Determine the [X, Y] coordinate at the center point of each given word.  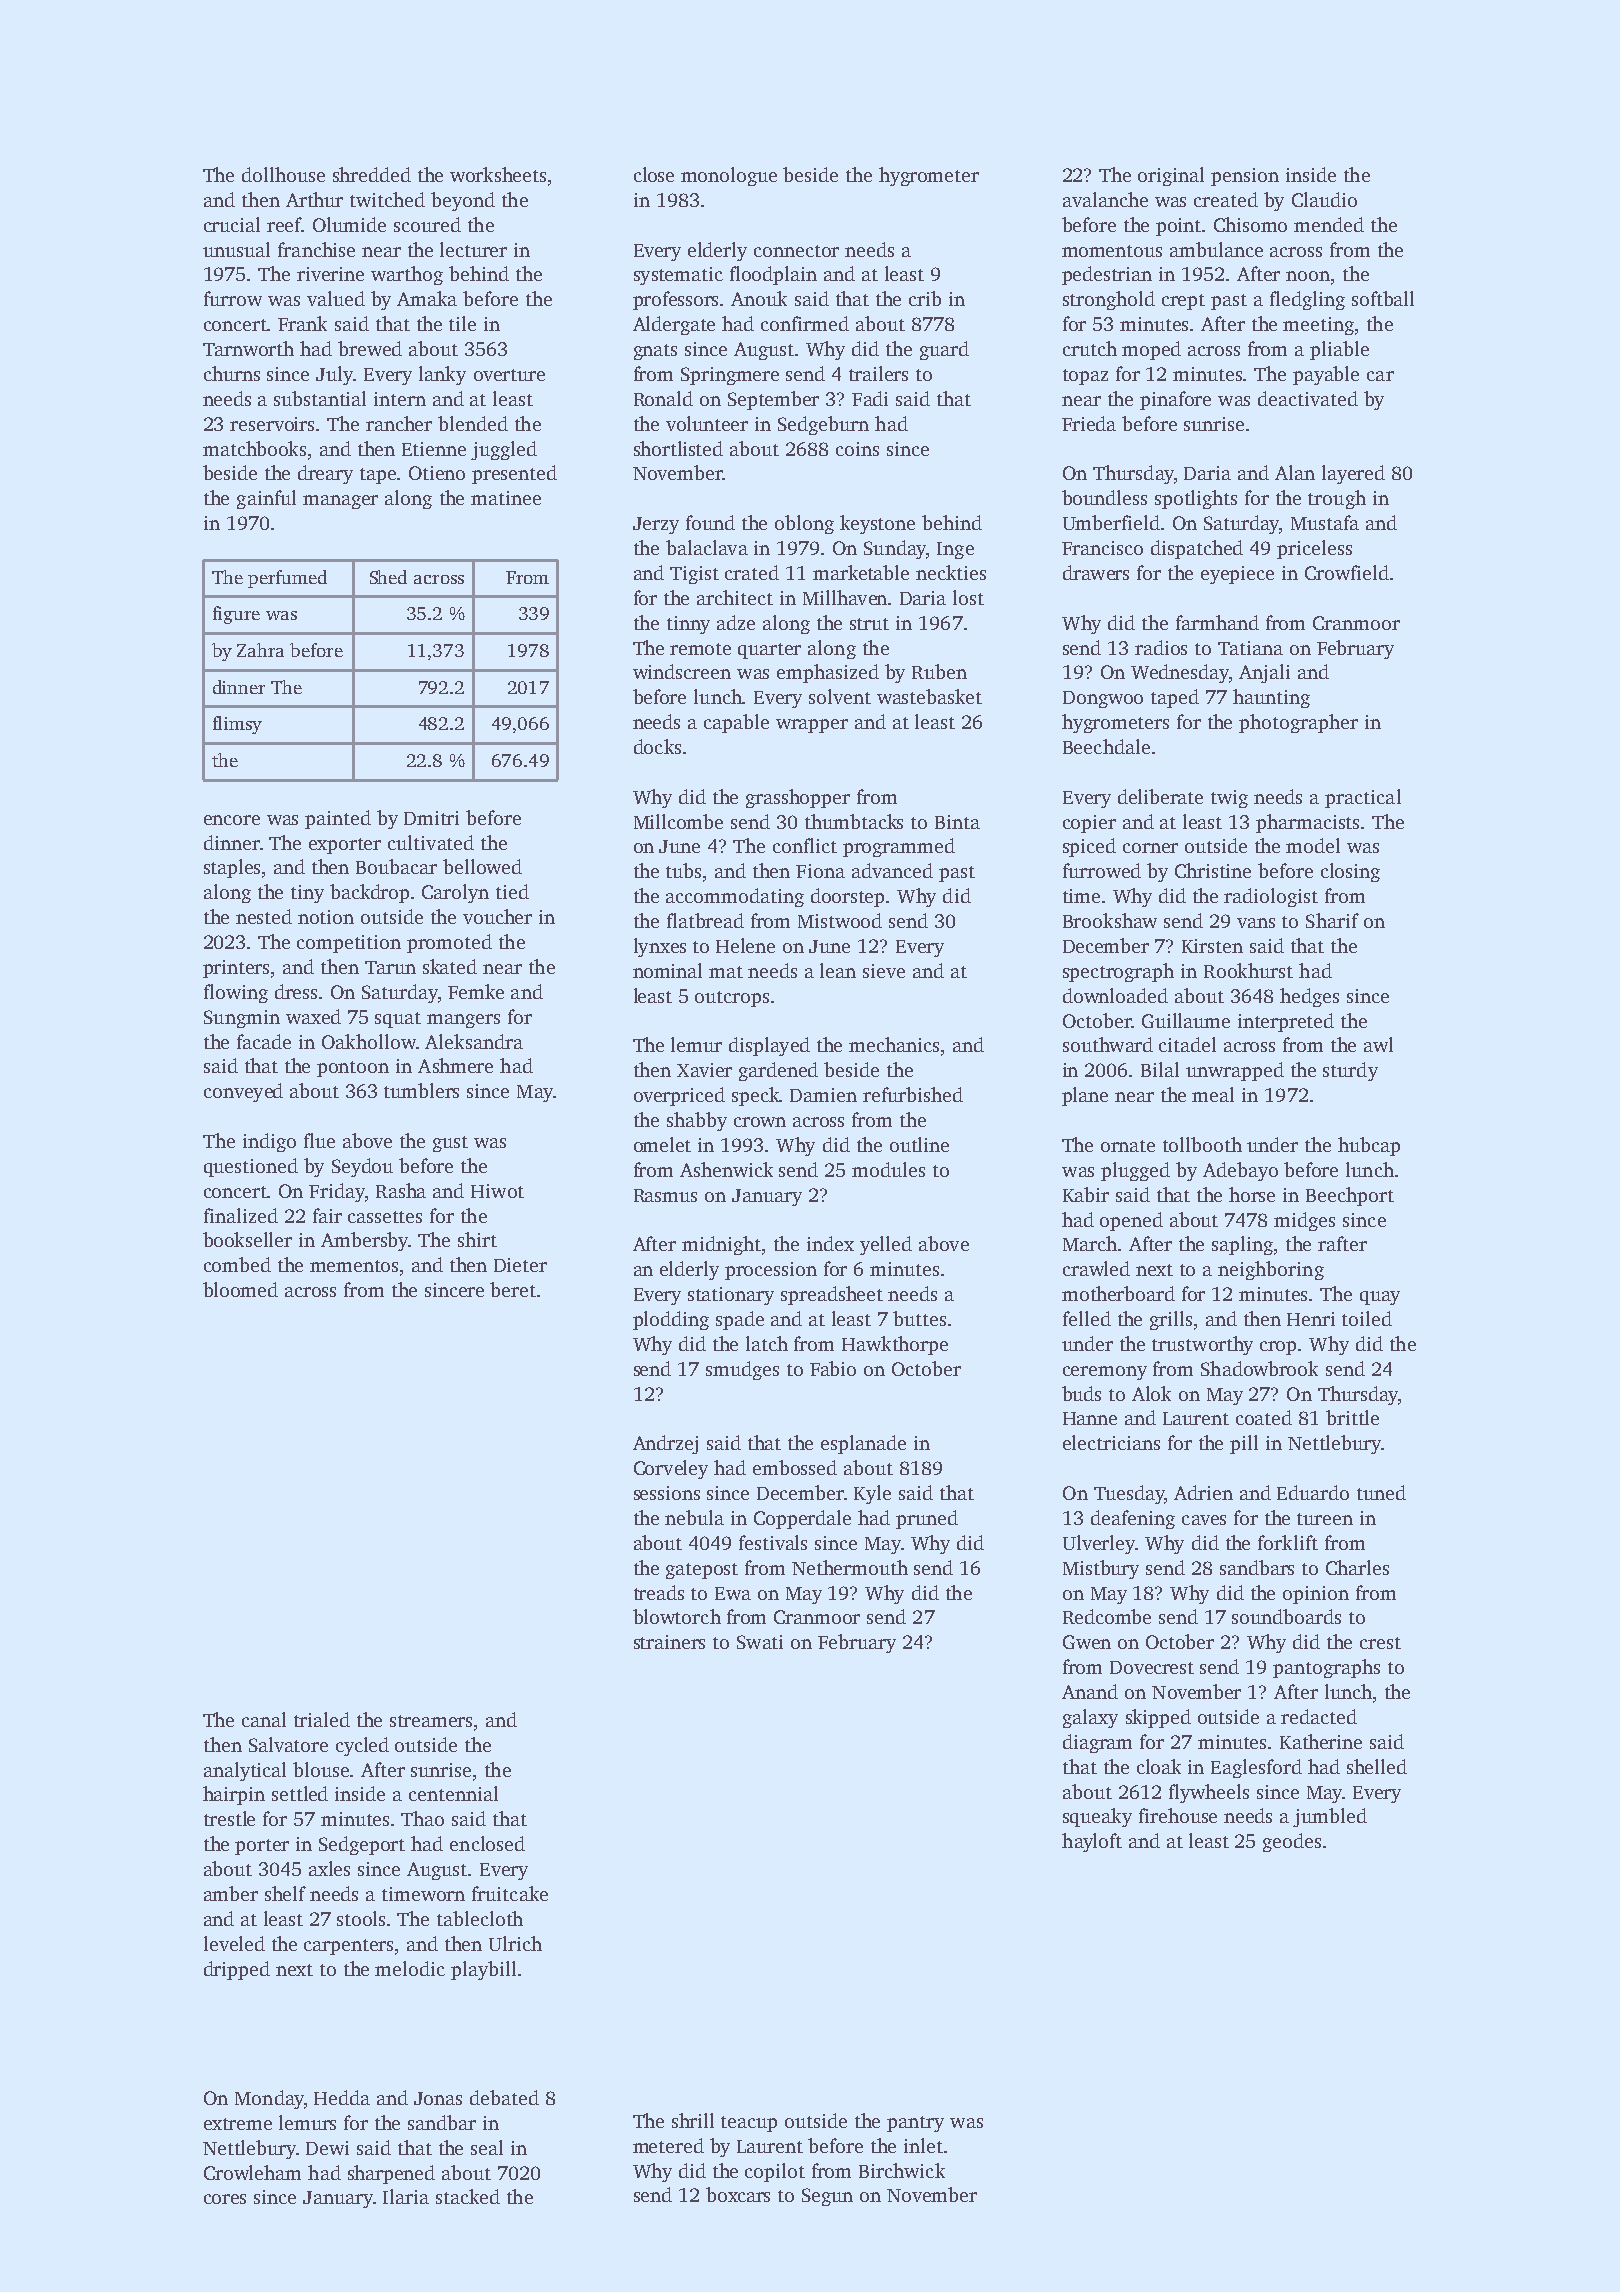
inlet [923, 2145]
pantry [915, 2124]
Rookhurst [1248, 970]
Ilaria [406, 2196]
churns [232, 373]
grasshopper [798, 798]
